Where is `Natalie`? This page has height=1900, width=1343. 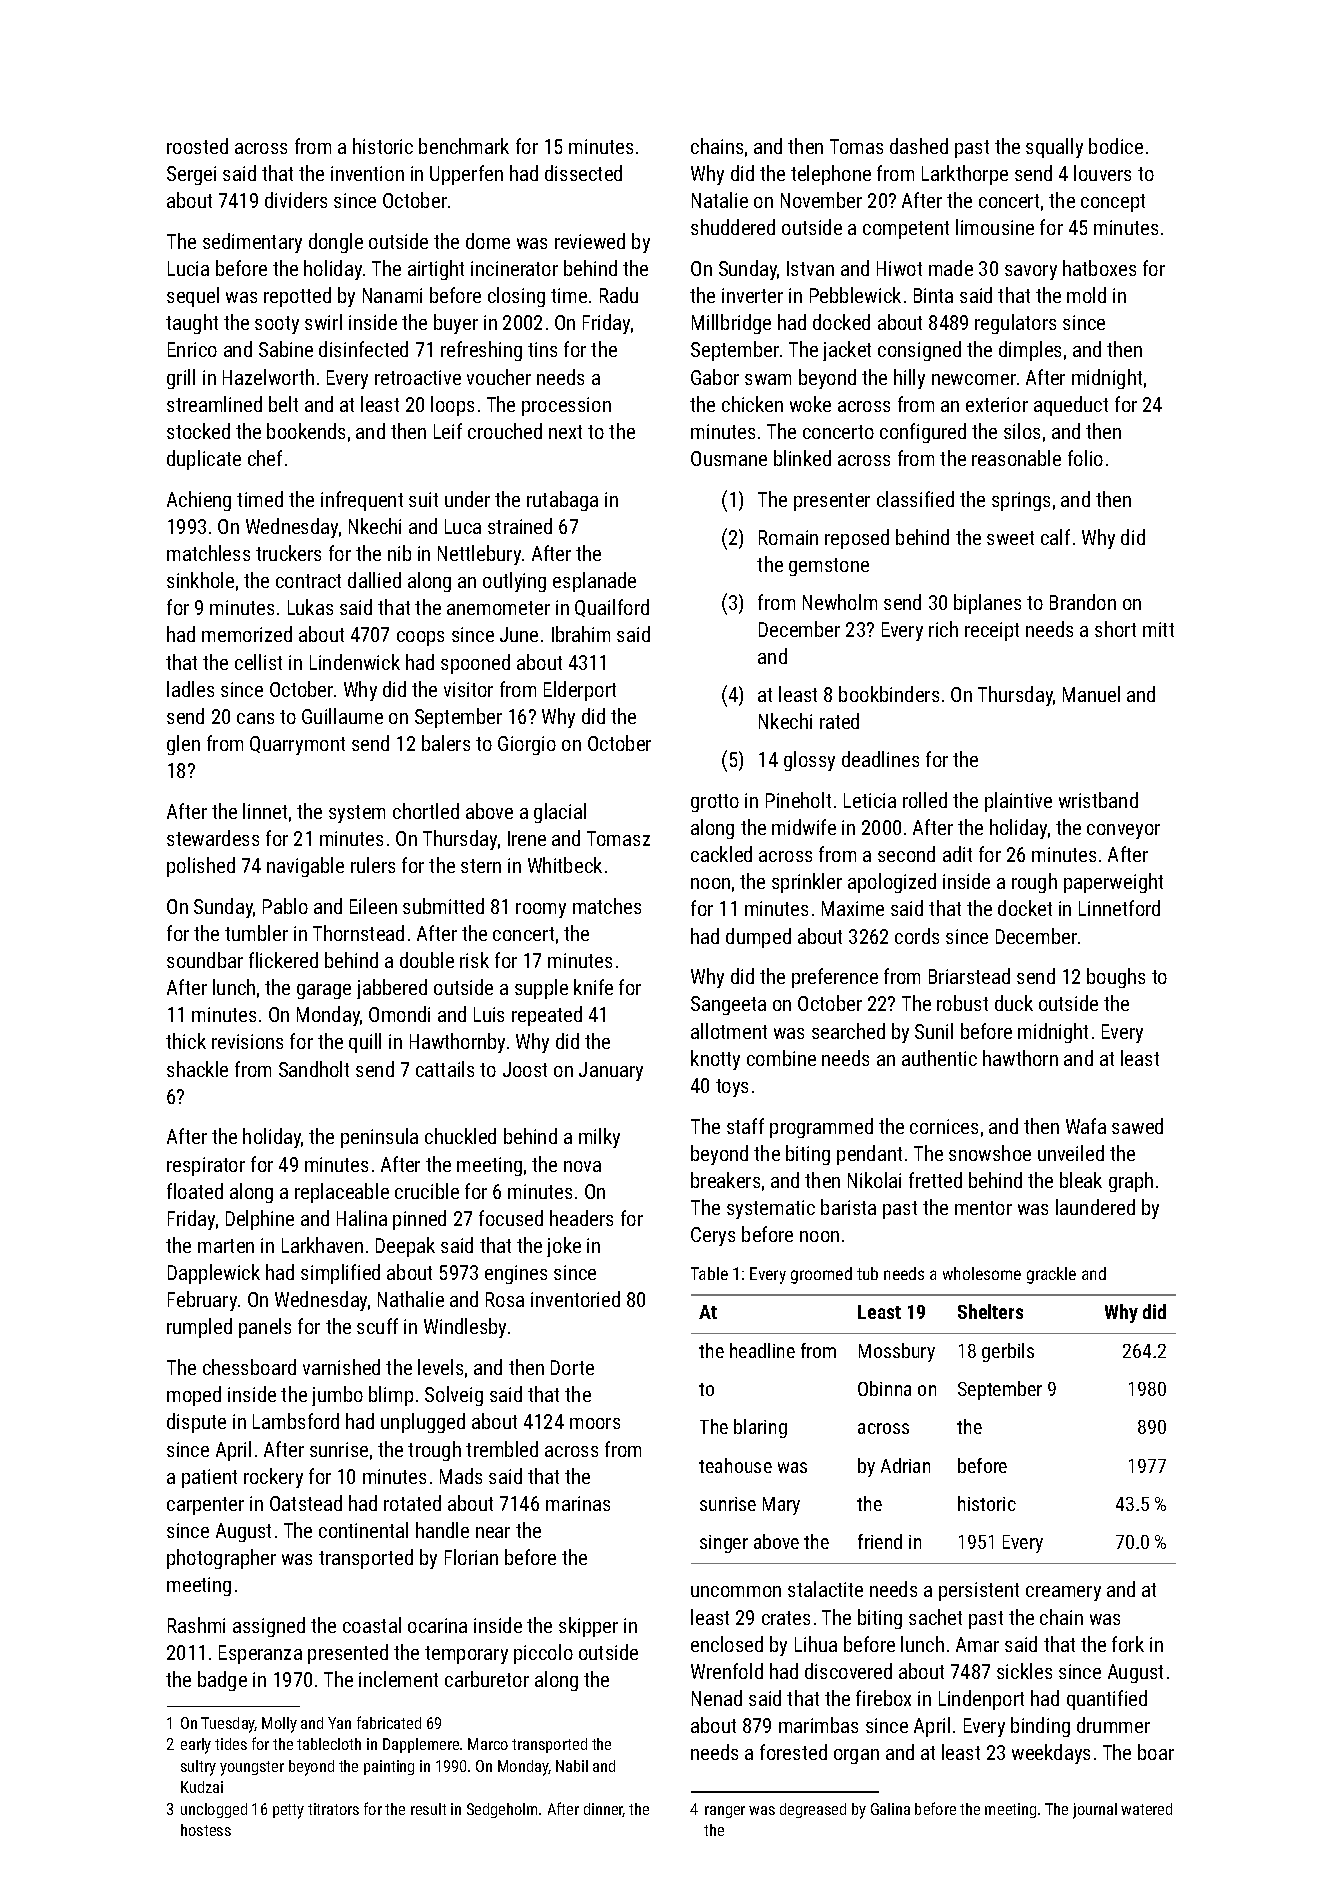
Natalie is located at coordinates (720, 200).
